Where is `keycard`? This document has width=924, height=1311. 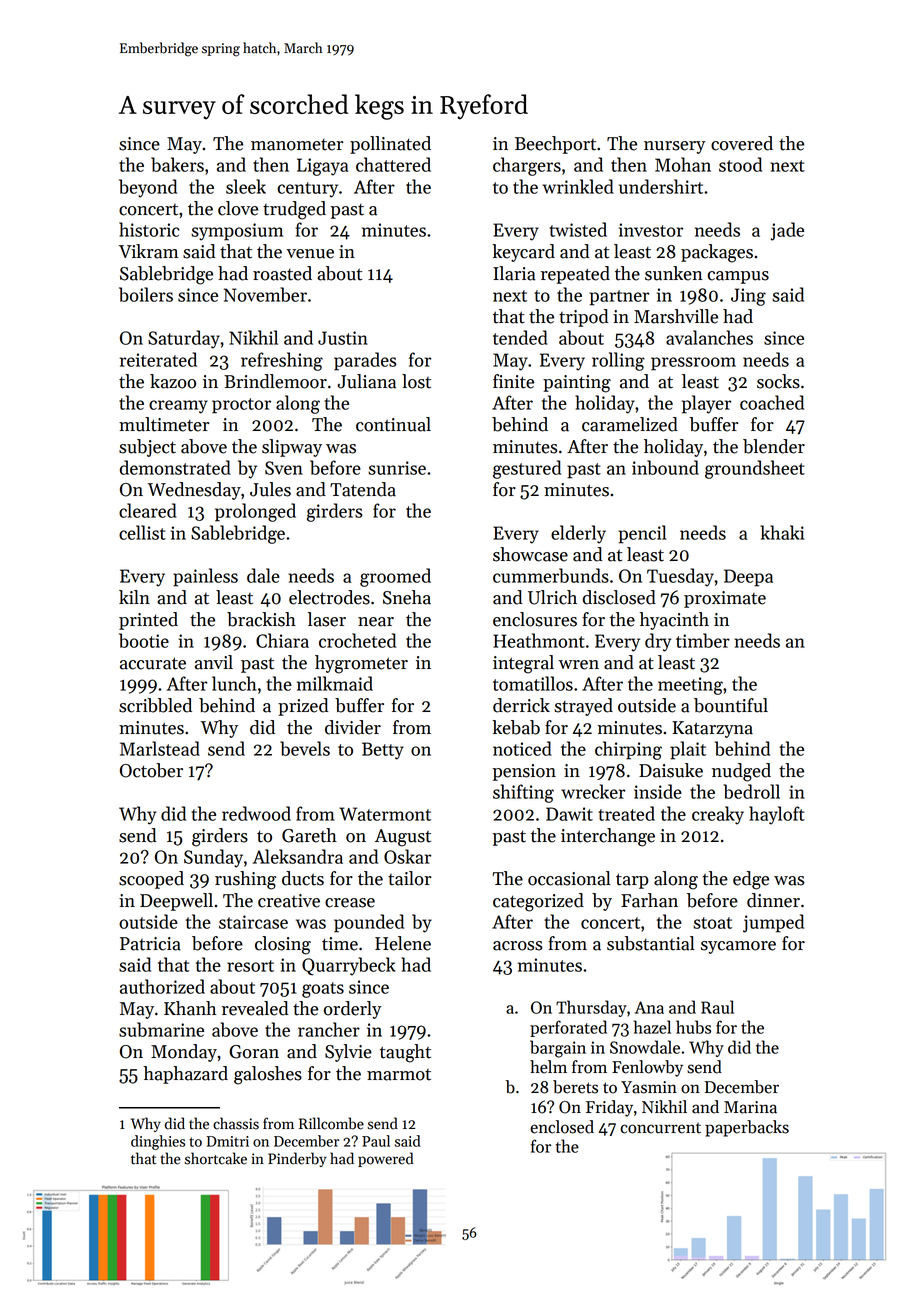 keycard is located at coordinates (523, 253).
